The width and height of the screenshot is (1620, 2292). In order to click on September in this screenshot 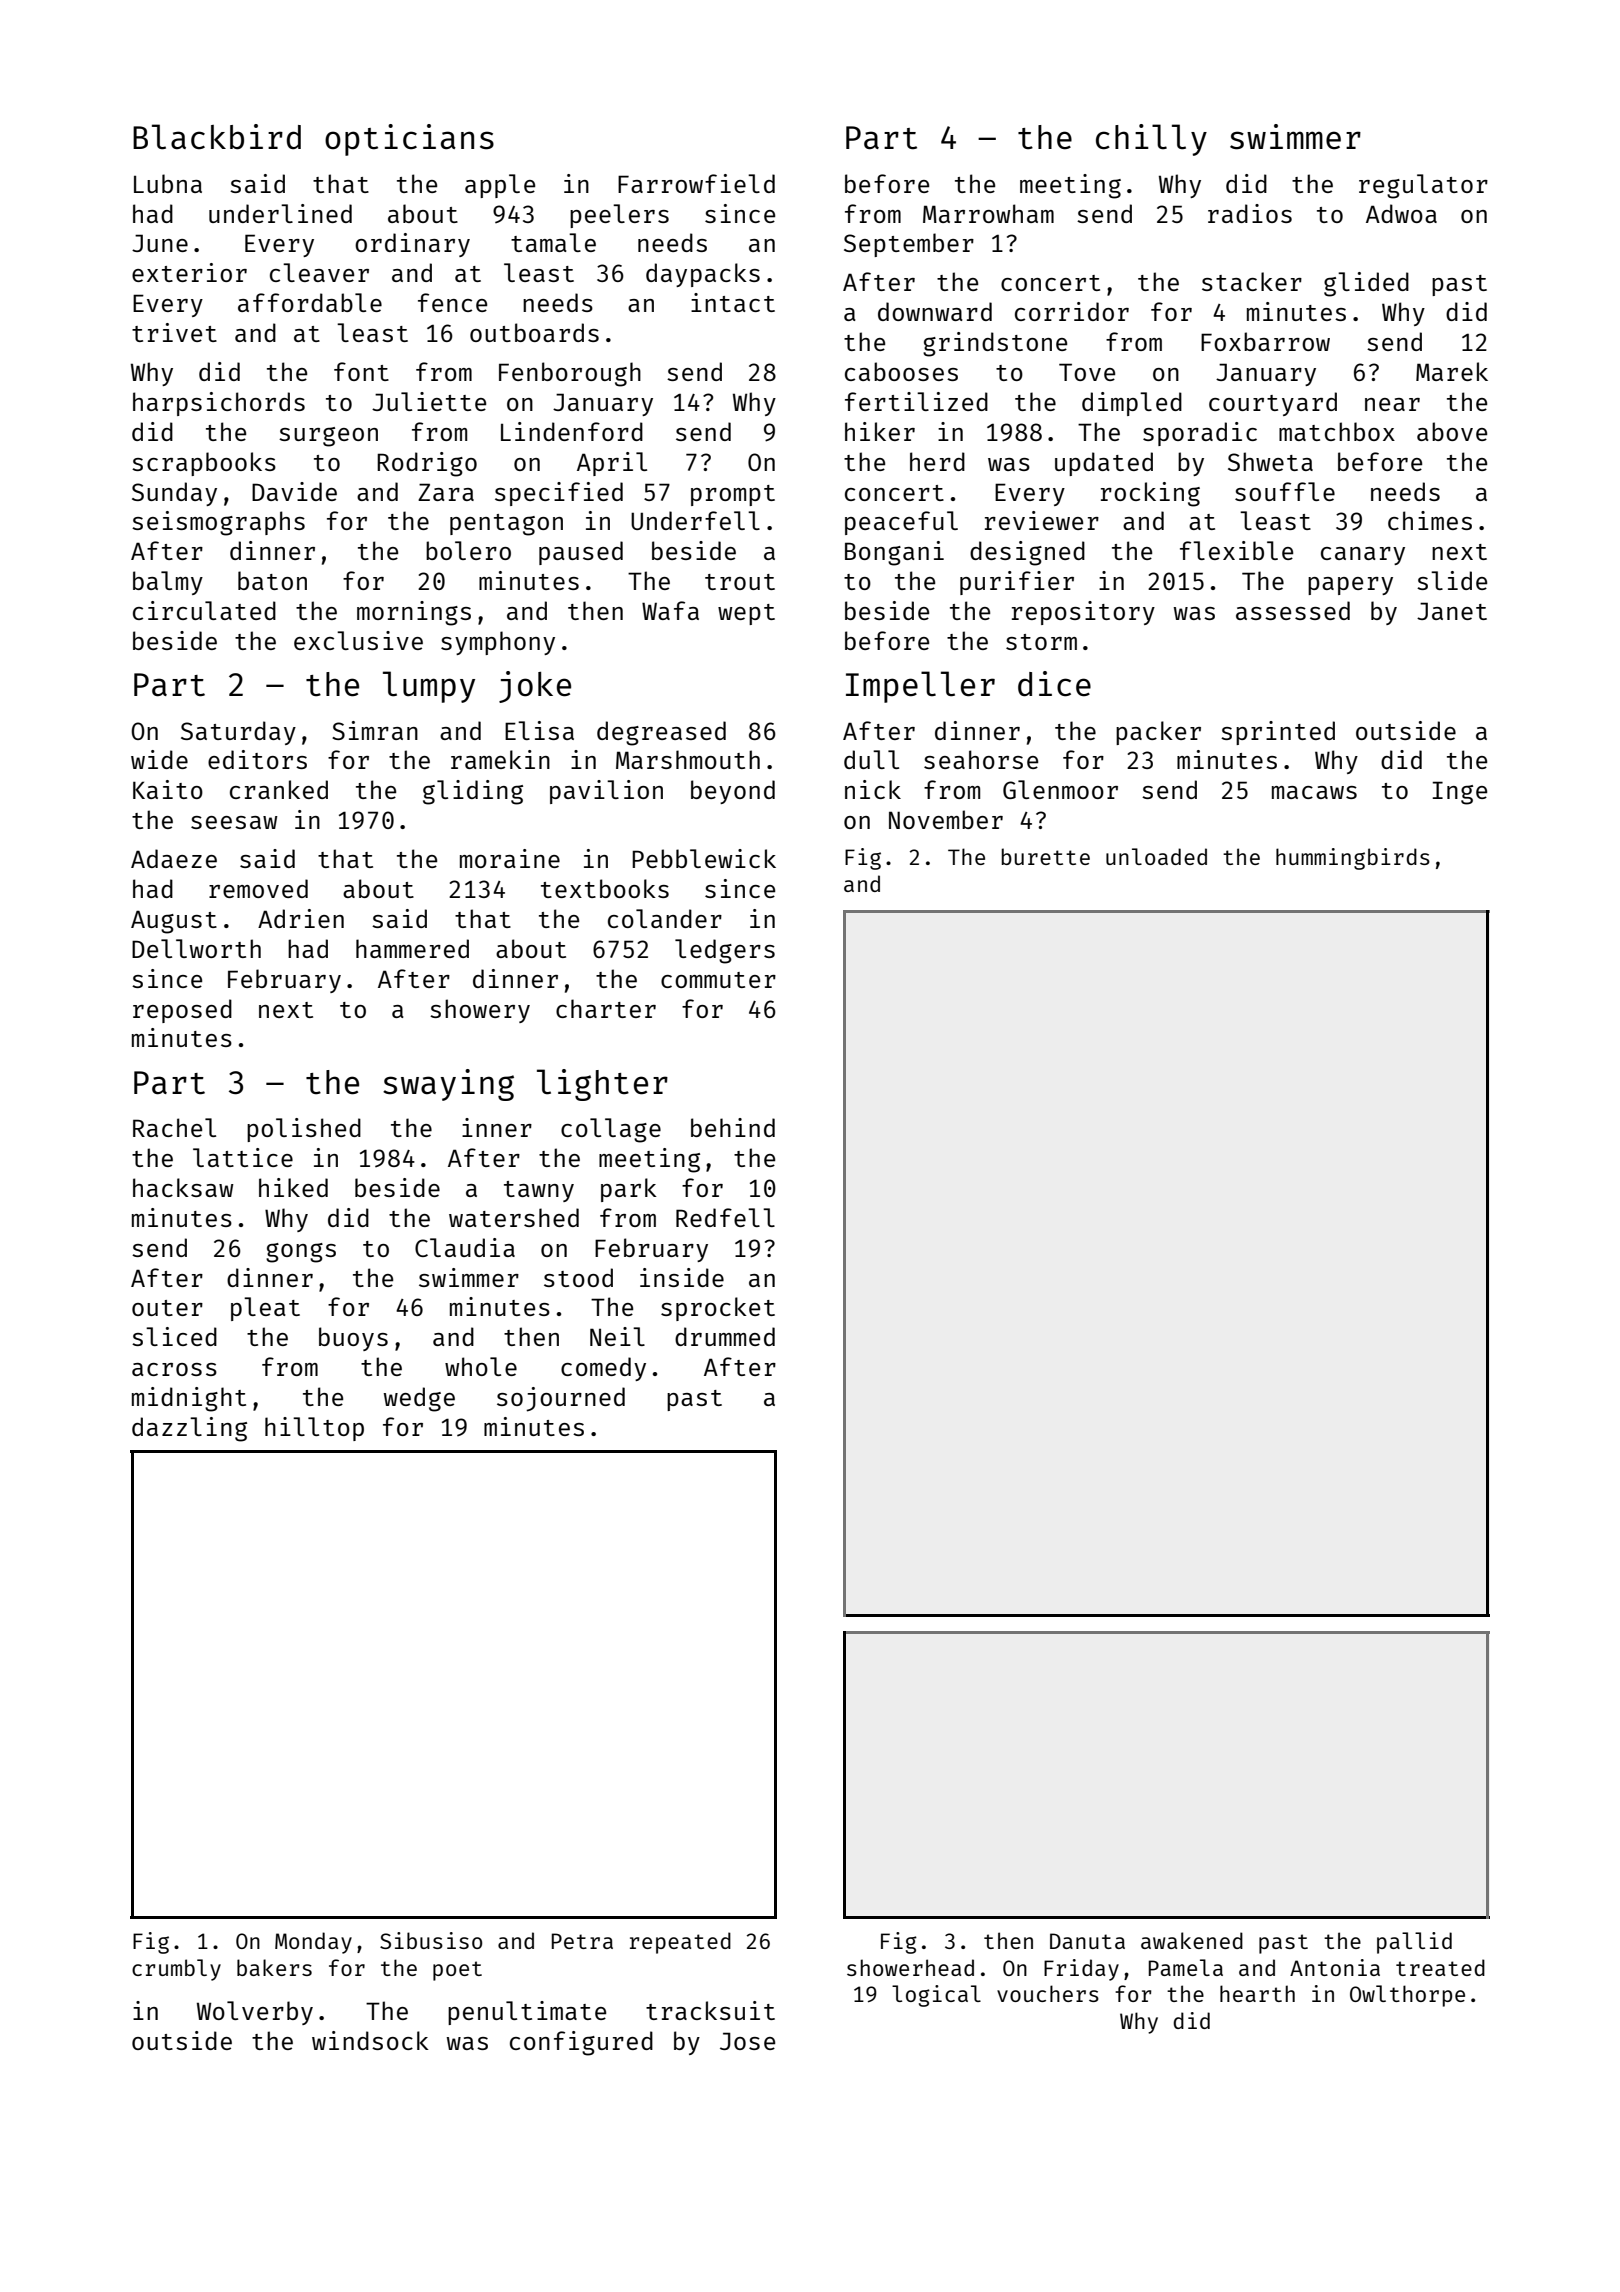, I will do `click(909, 245)`.
